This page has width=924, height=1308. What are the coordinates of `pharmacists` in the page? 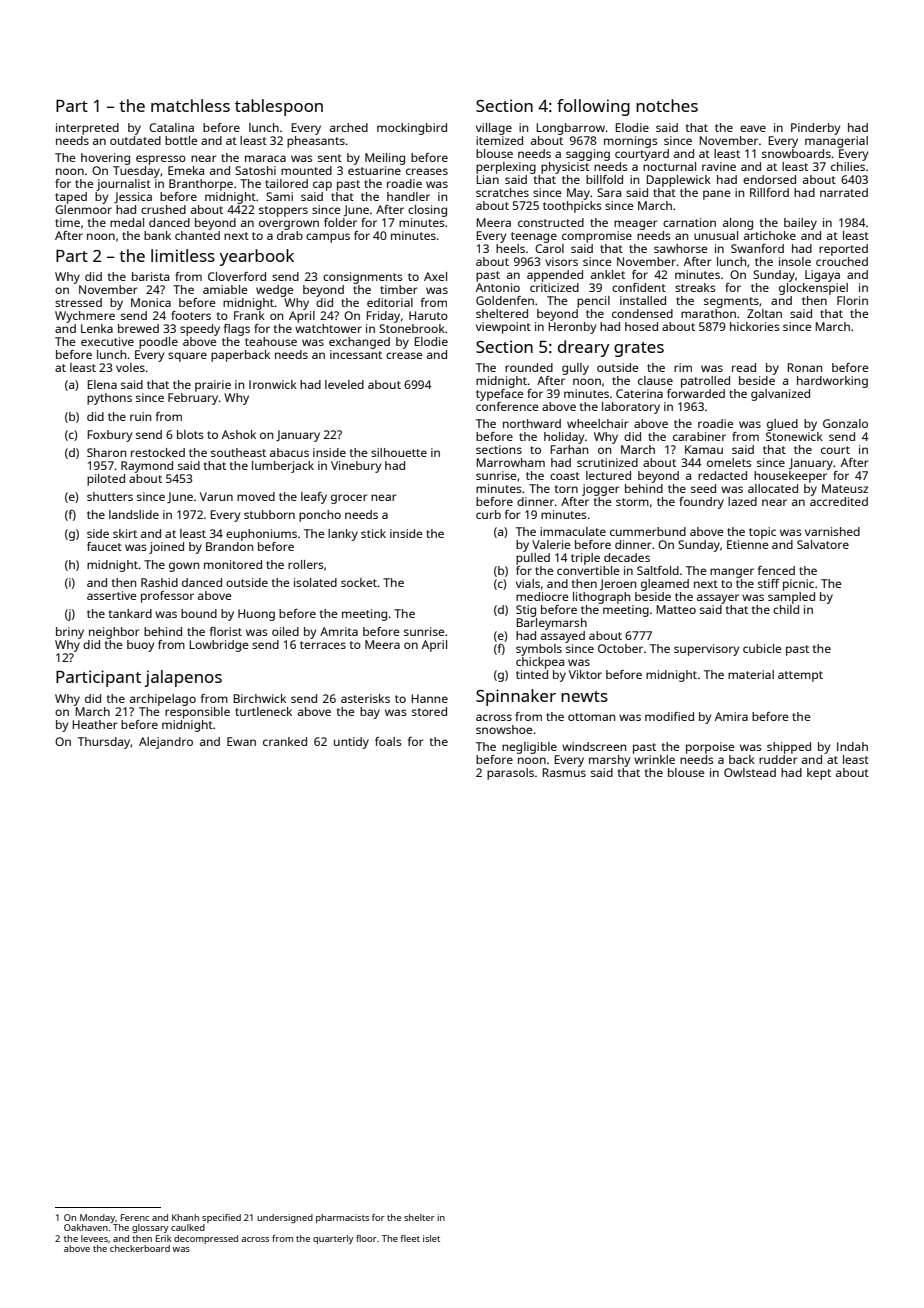 It's located at (342, 1218).
